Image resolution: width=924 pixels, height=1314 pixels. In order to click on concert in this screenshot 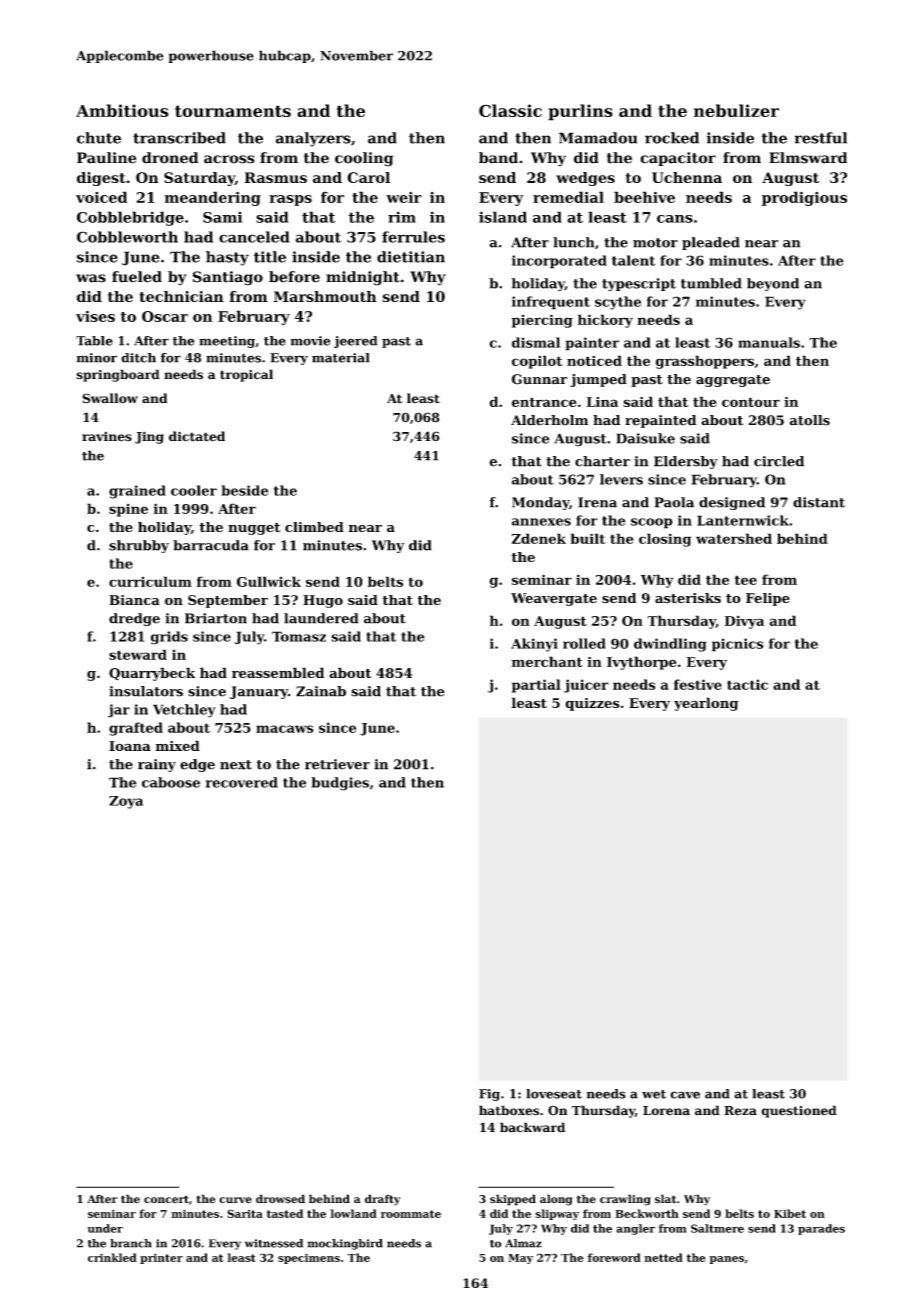, I will do `click(166, 1199)`.
